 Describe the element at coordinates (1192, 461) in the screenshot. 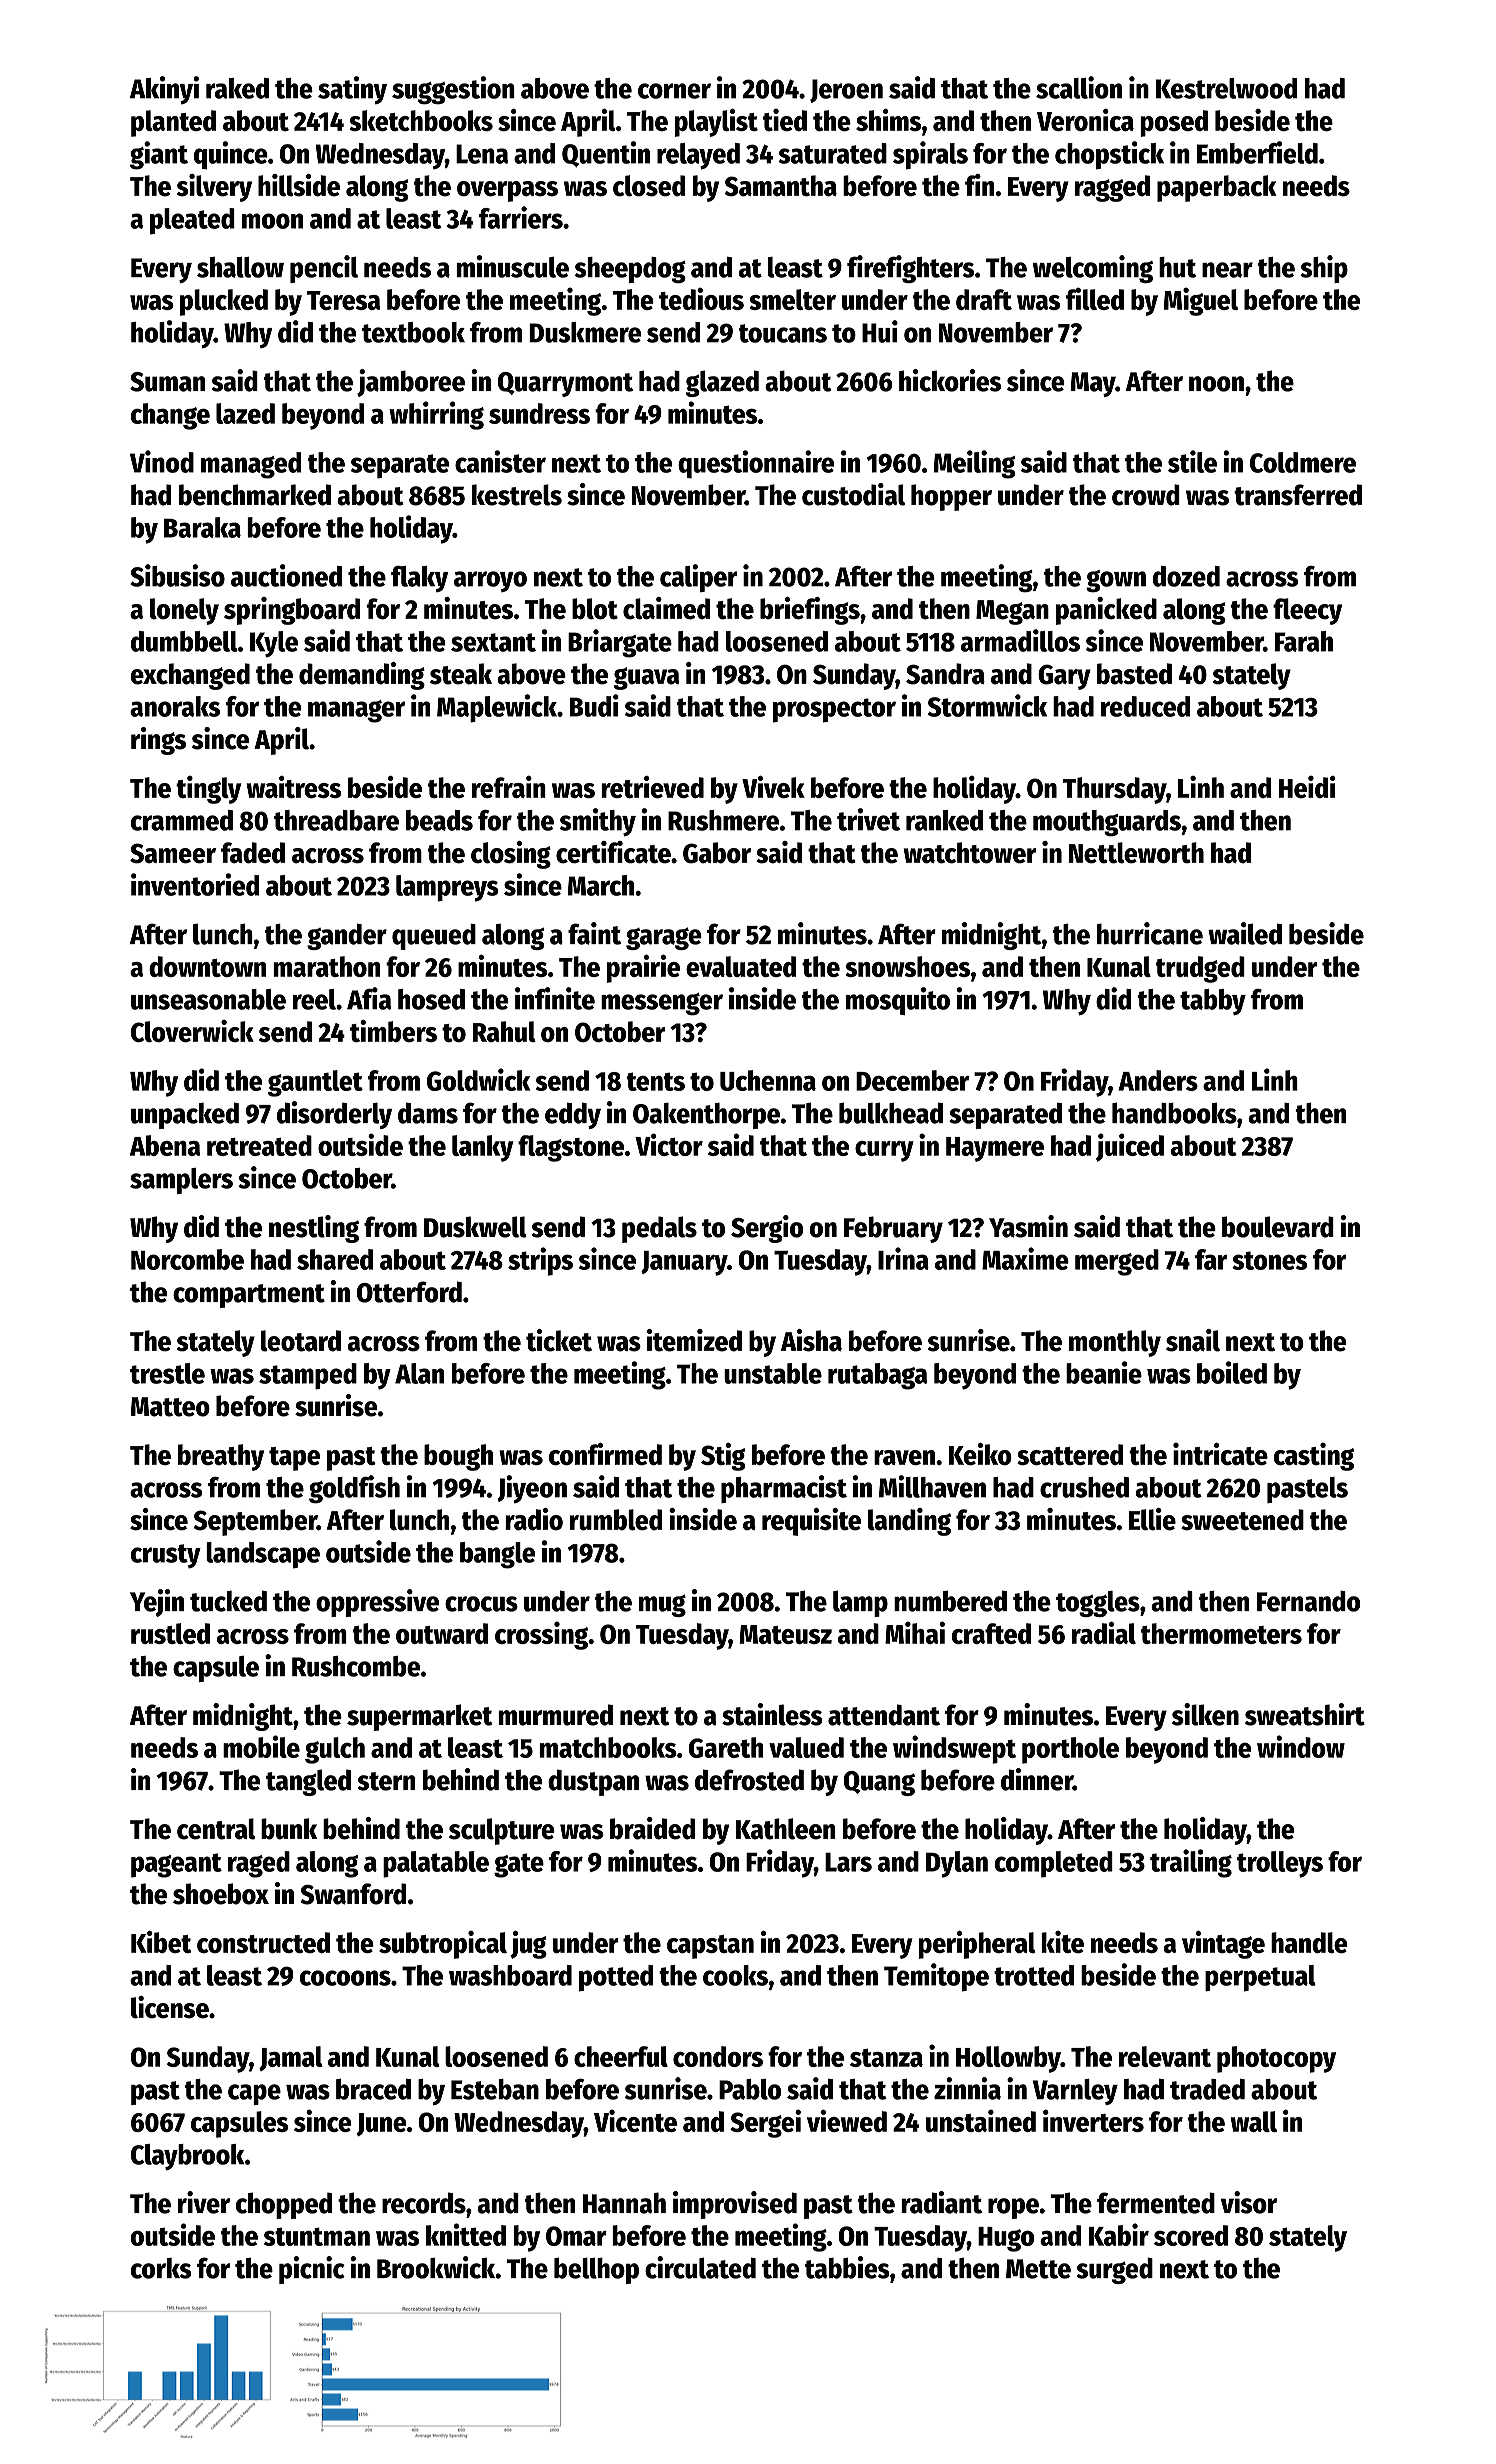

I see `stile` at that location.
